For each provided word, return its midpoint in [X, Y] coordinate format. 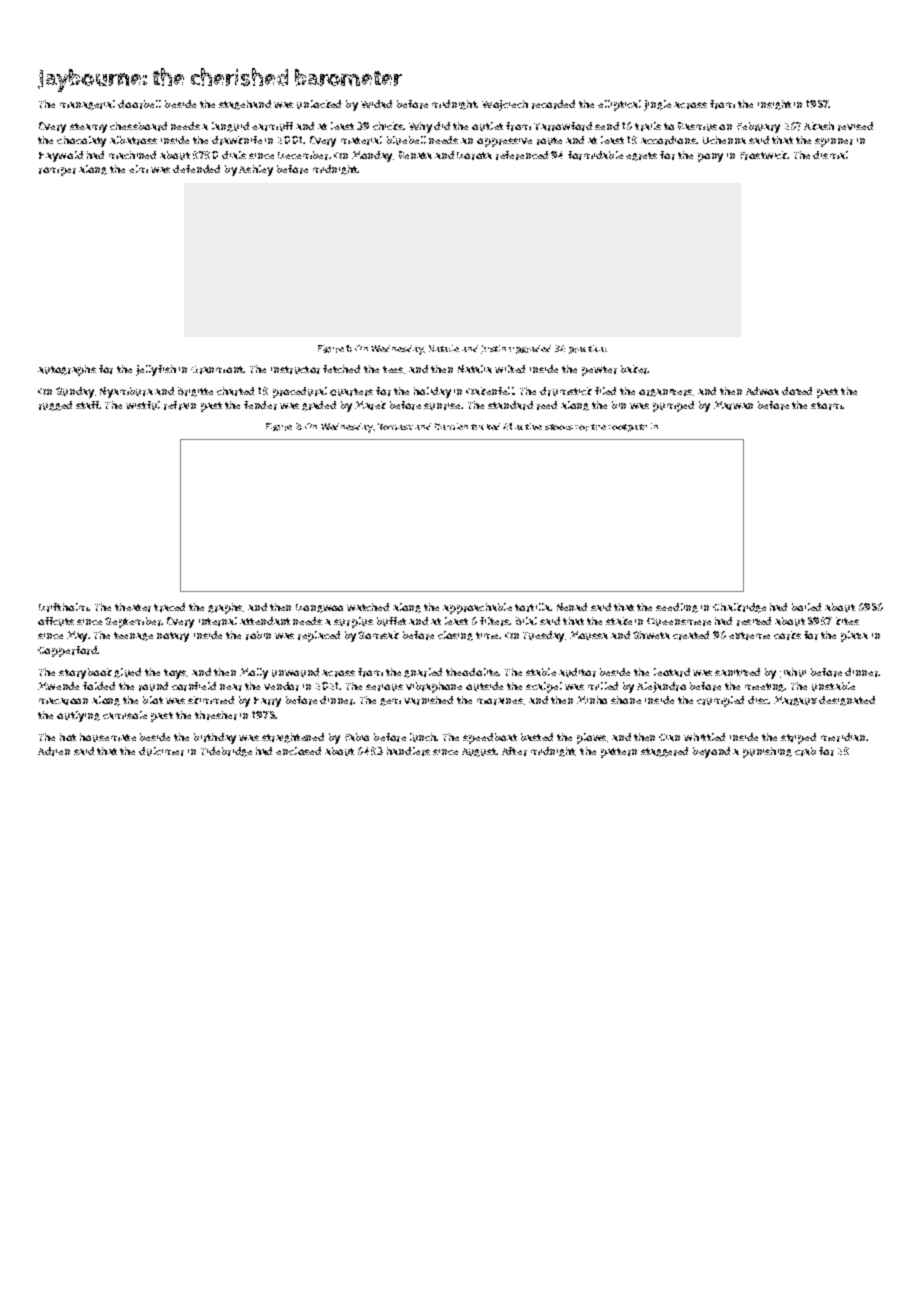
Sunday [75, 392]
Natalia [475, 369]
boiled [806, 607]
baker [634, 369]
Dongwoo [319, 608]
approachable [477, 608]
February [758, 127]
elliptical [619, 105]
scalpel [544, 687]
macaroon [63, 701]
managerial [87, 105]
